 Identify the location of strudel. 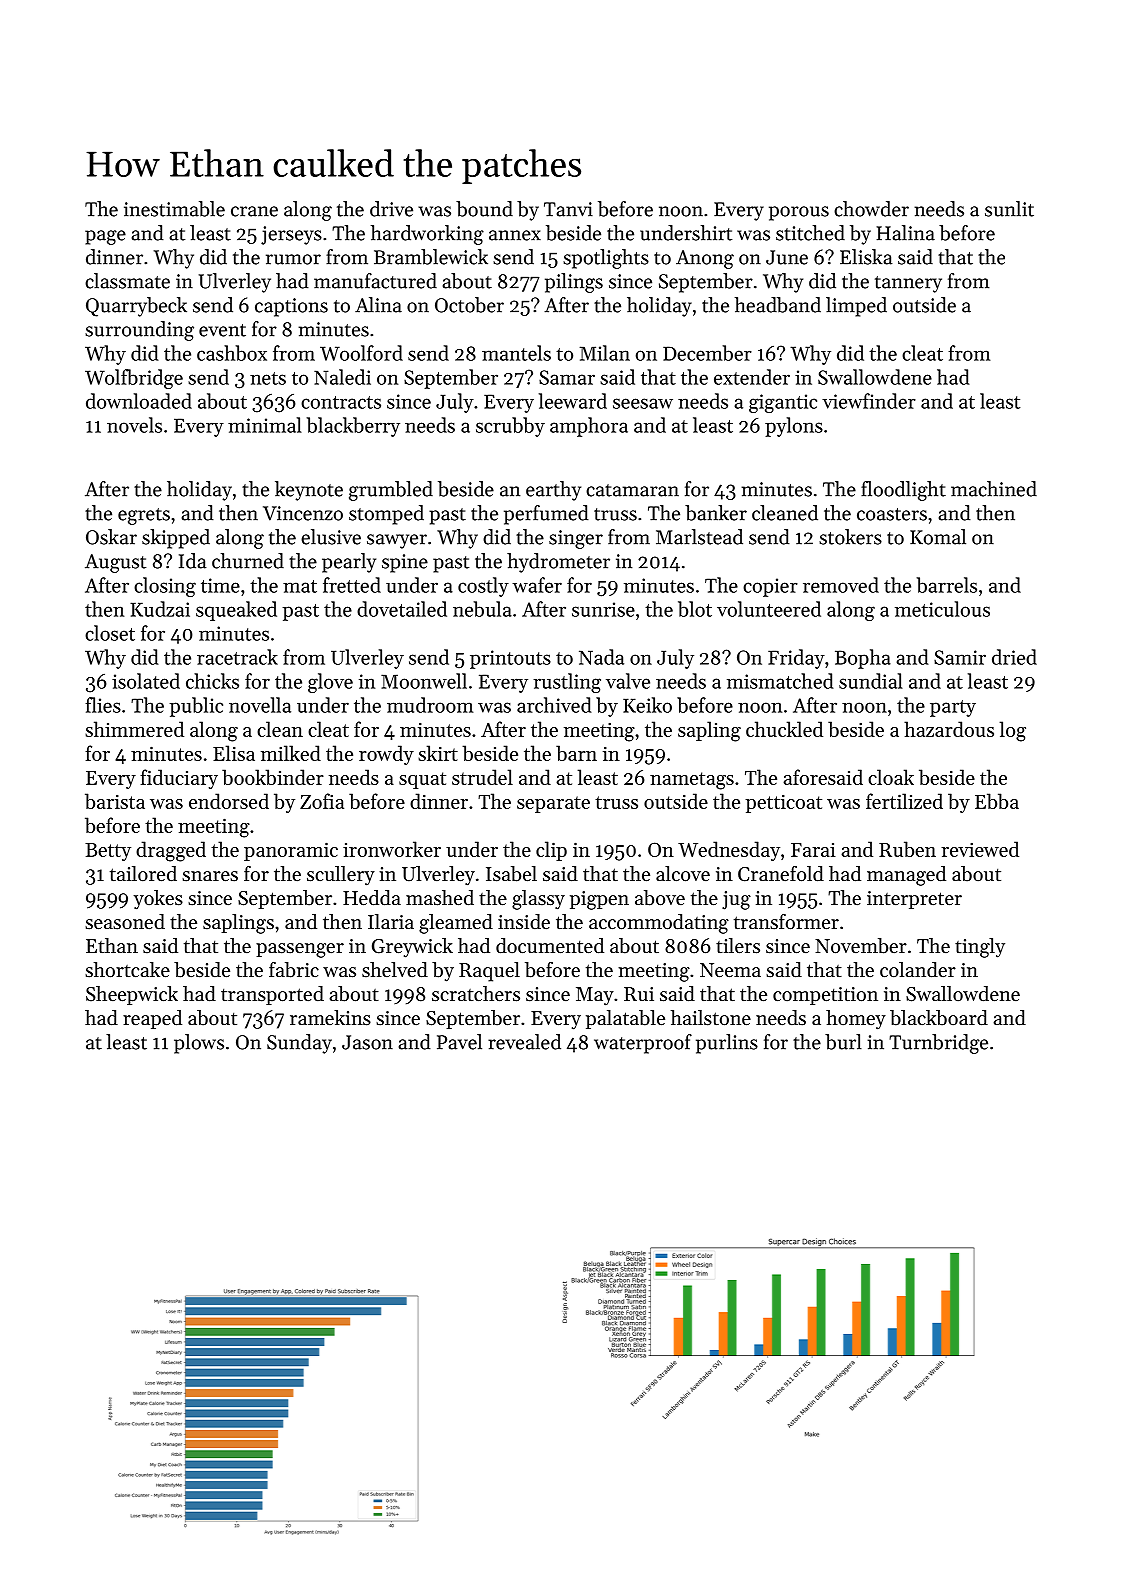
(482, 777).
